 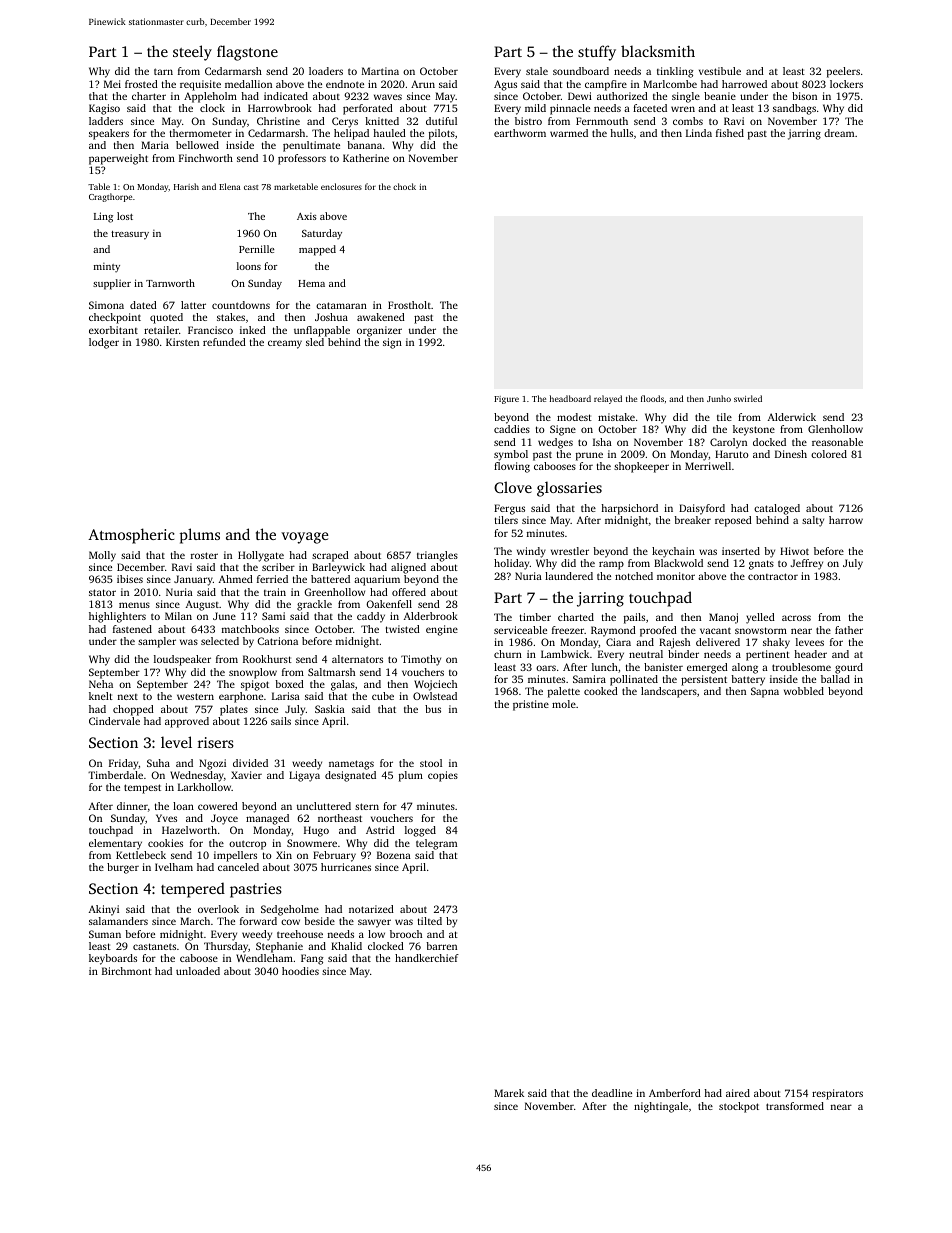 I want to click on caddies, so click(x=512, y=429).
